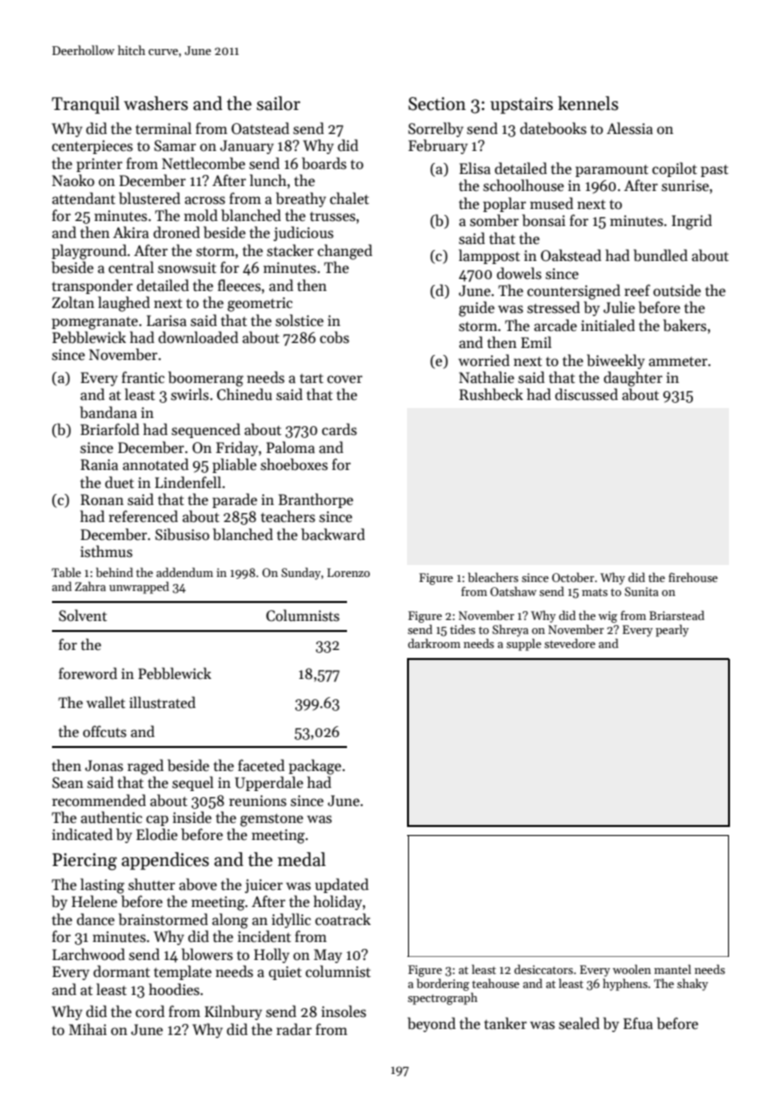 This image has height=1108, width=781. Describe the element at coordinates (315, 767) in the image. I see `package` at that location.
